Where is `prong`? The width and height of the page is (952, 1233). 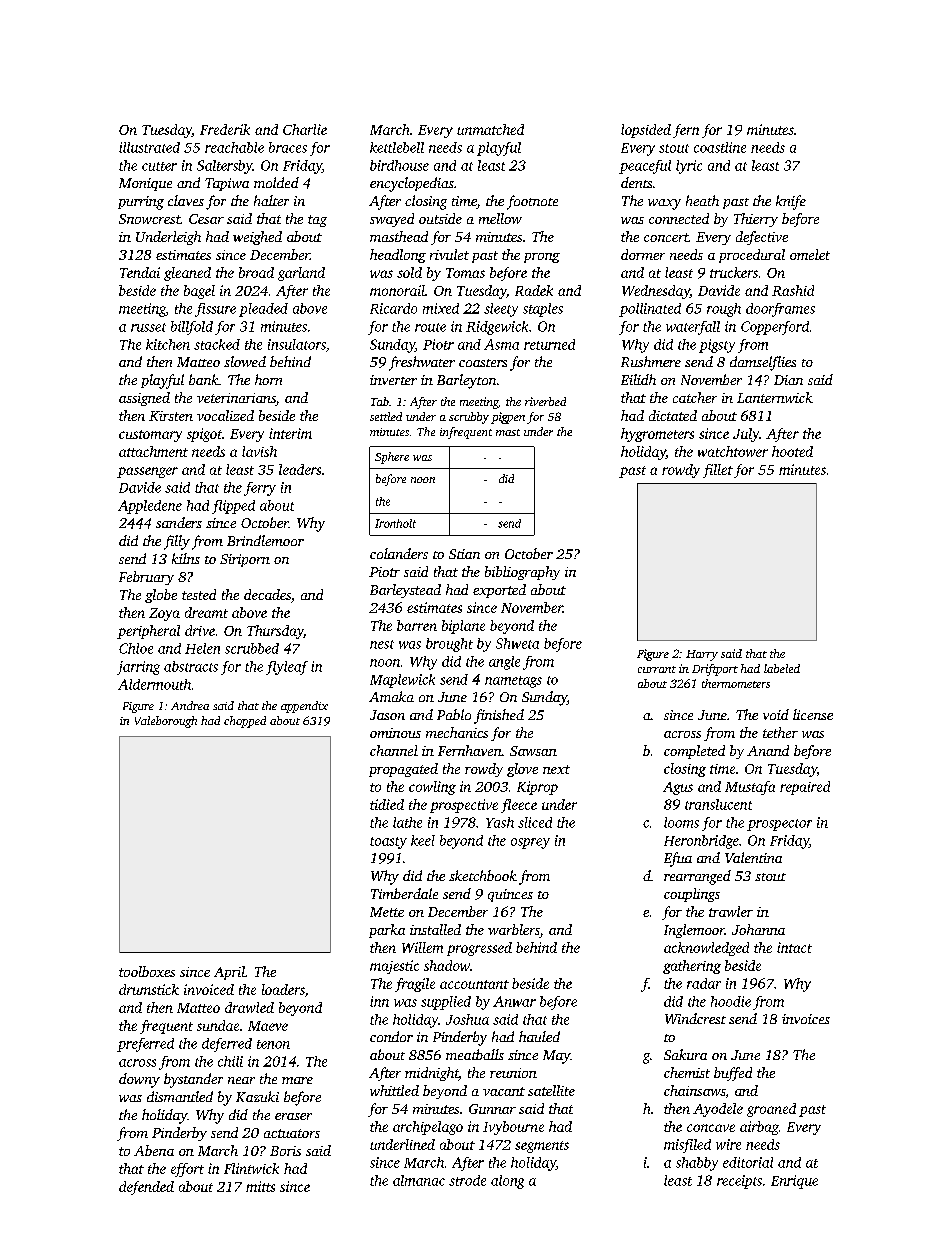
prong is located at coordinates (542, 258).
